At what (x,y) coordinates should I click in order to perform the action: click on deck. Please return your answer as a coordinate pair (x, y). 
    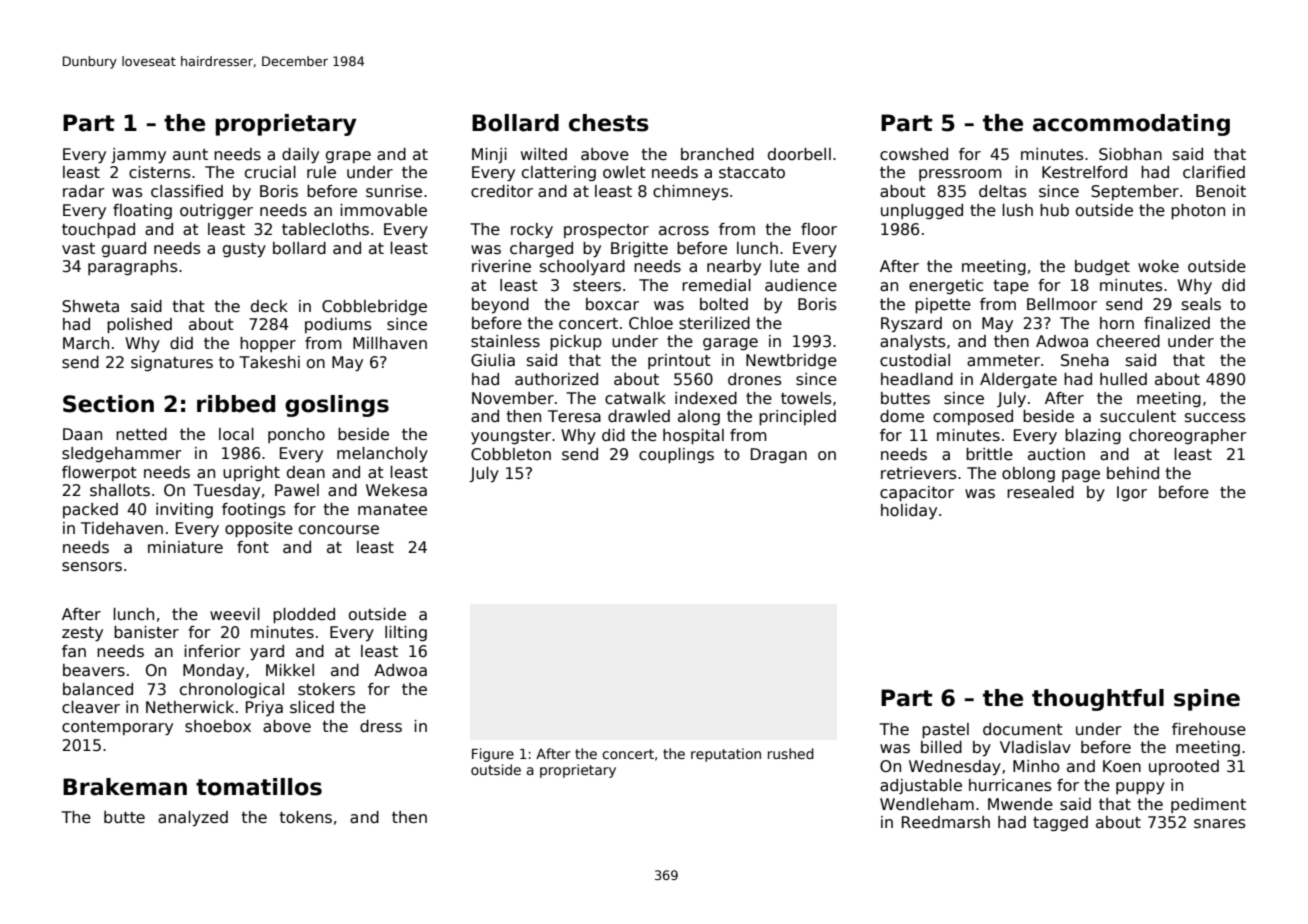
    Looking at the image, I should click on (269, 306).
